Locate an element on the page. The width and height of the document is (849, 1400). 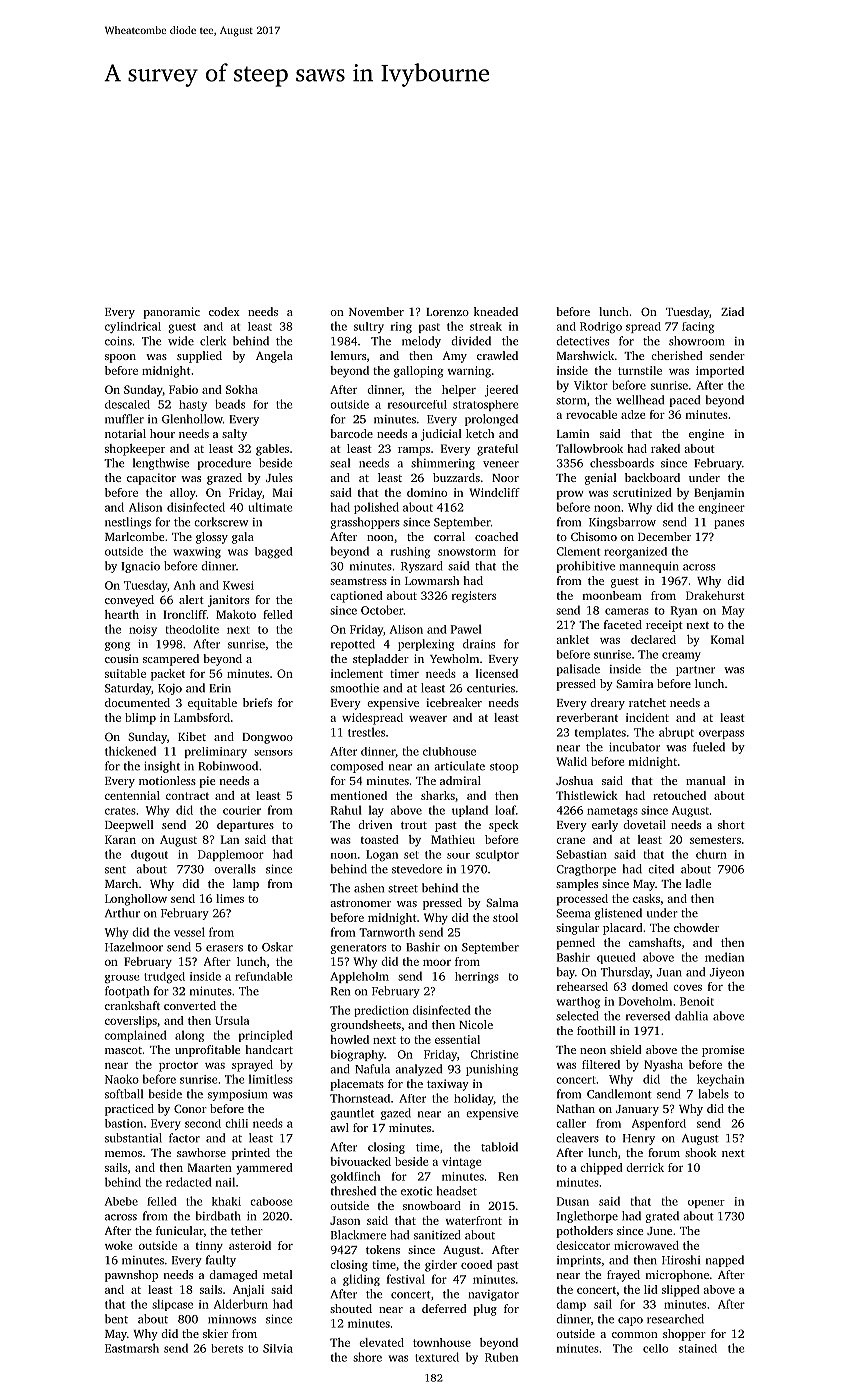
templates is located at coordinates (600, 733).
